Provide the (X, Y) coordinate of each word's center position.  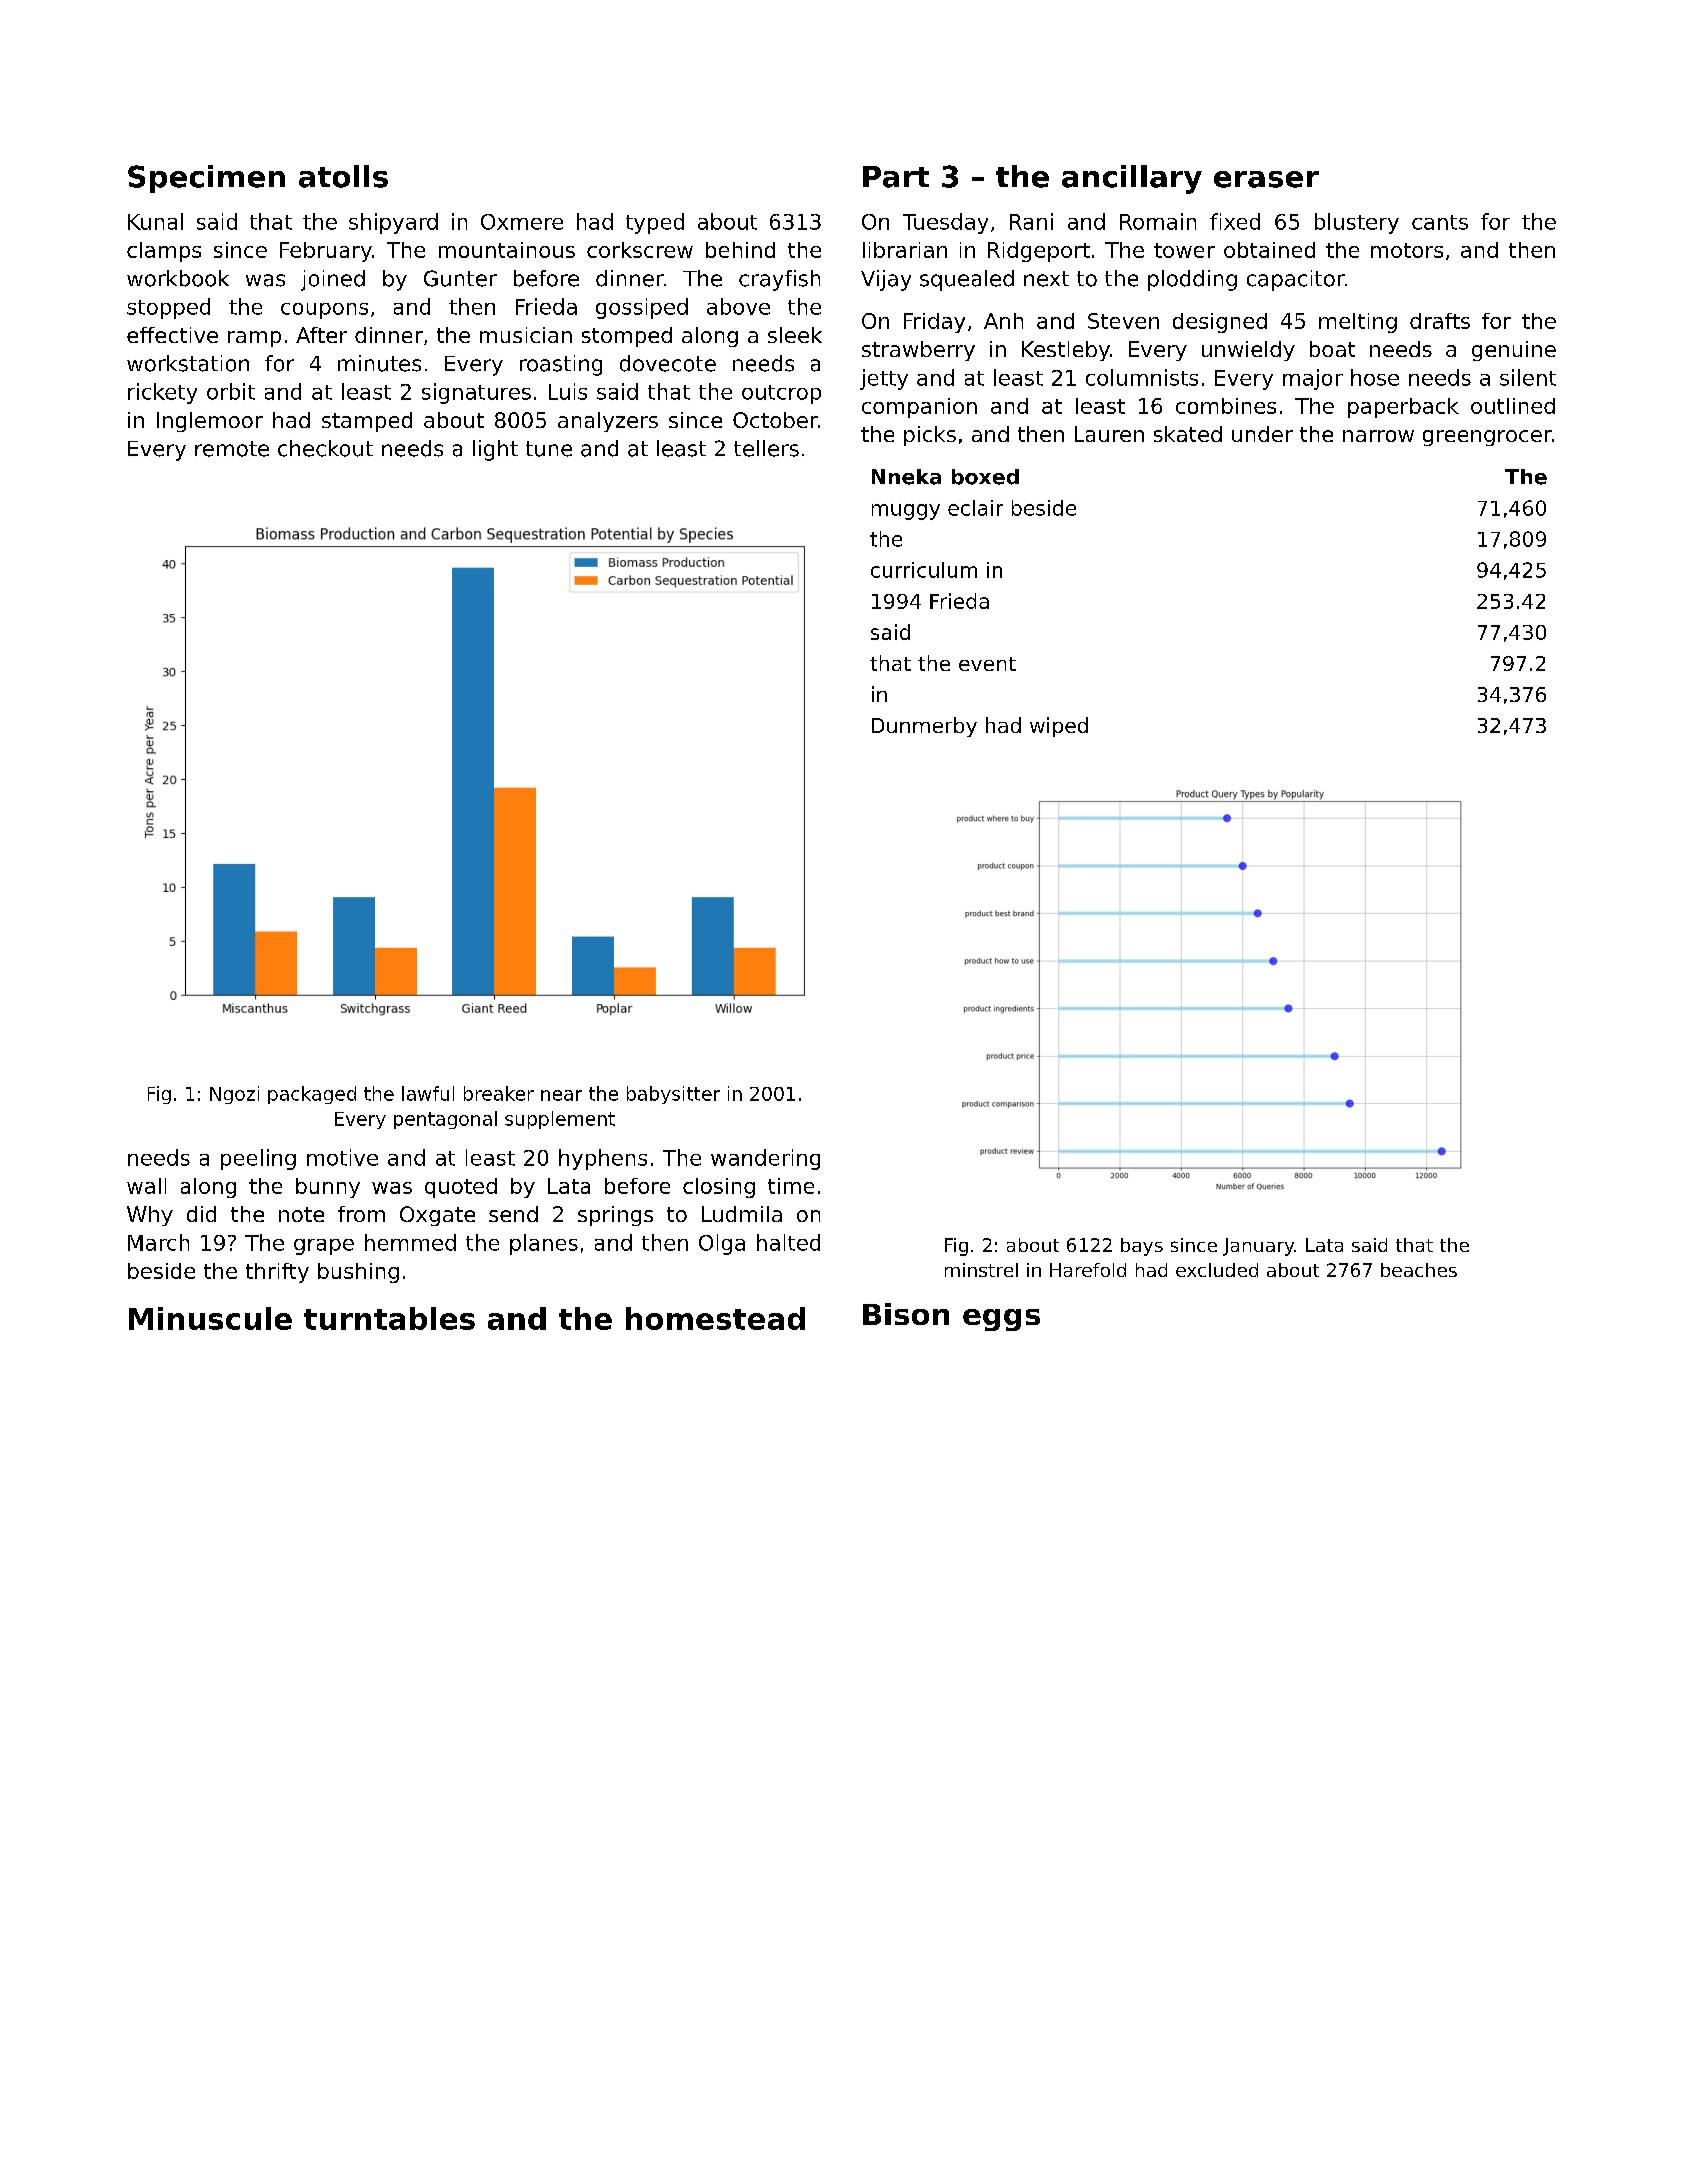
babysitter (673, 1095)
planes (544, 1244)
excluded (1217, 1270)
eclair (975, 508)
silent (1528, 377)
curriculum (924, 570)
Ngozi (234, 1095)
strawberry (918, 351)
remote (232, 449)
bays (1142, 1247)
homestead (715, 1318)
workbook (178, 278)
